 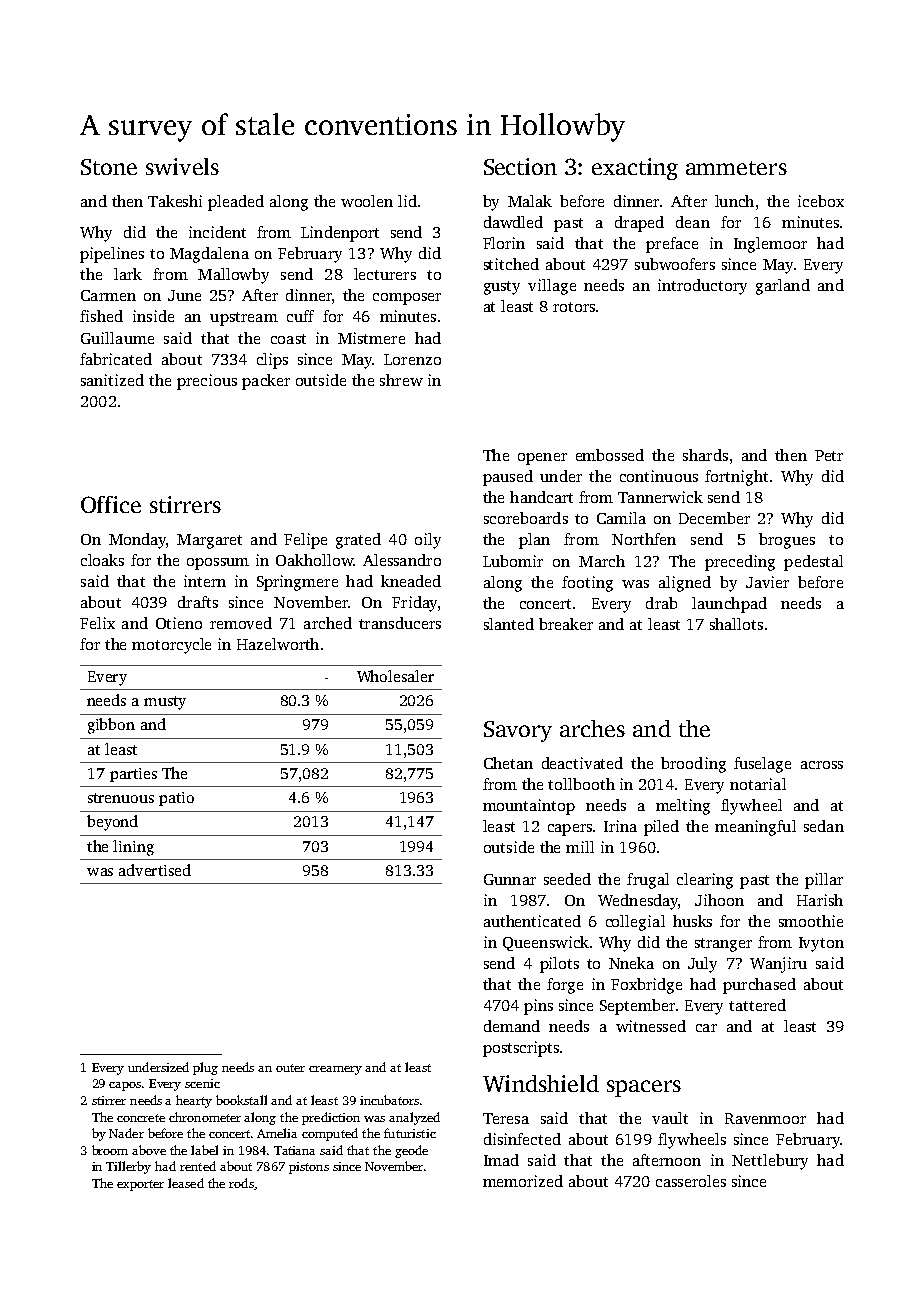 I want to click on gusty, so click(x=502, y=288).
